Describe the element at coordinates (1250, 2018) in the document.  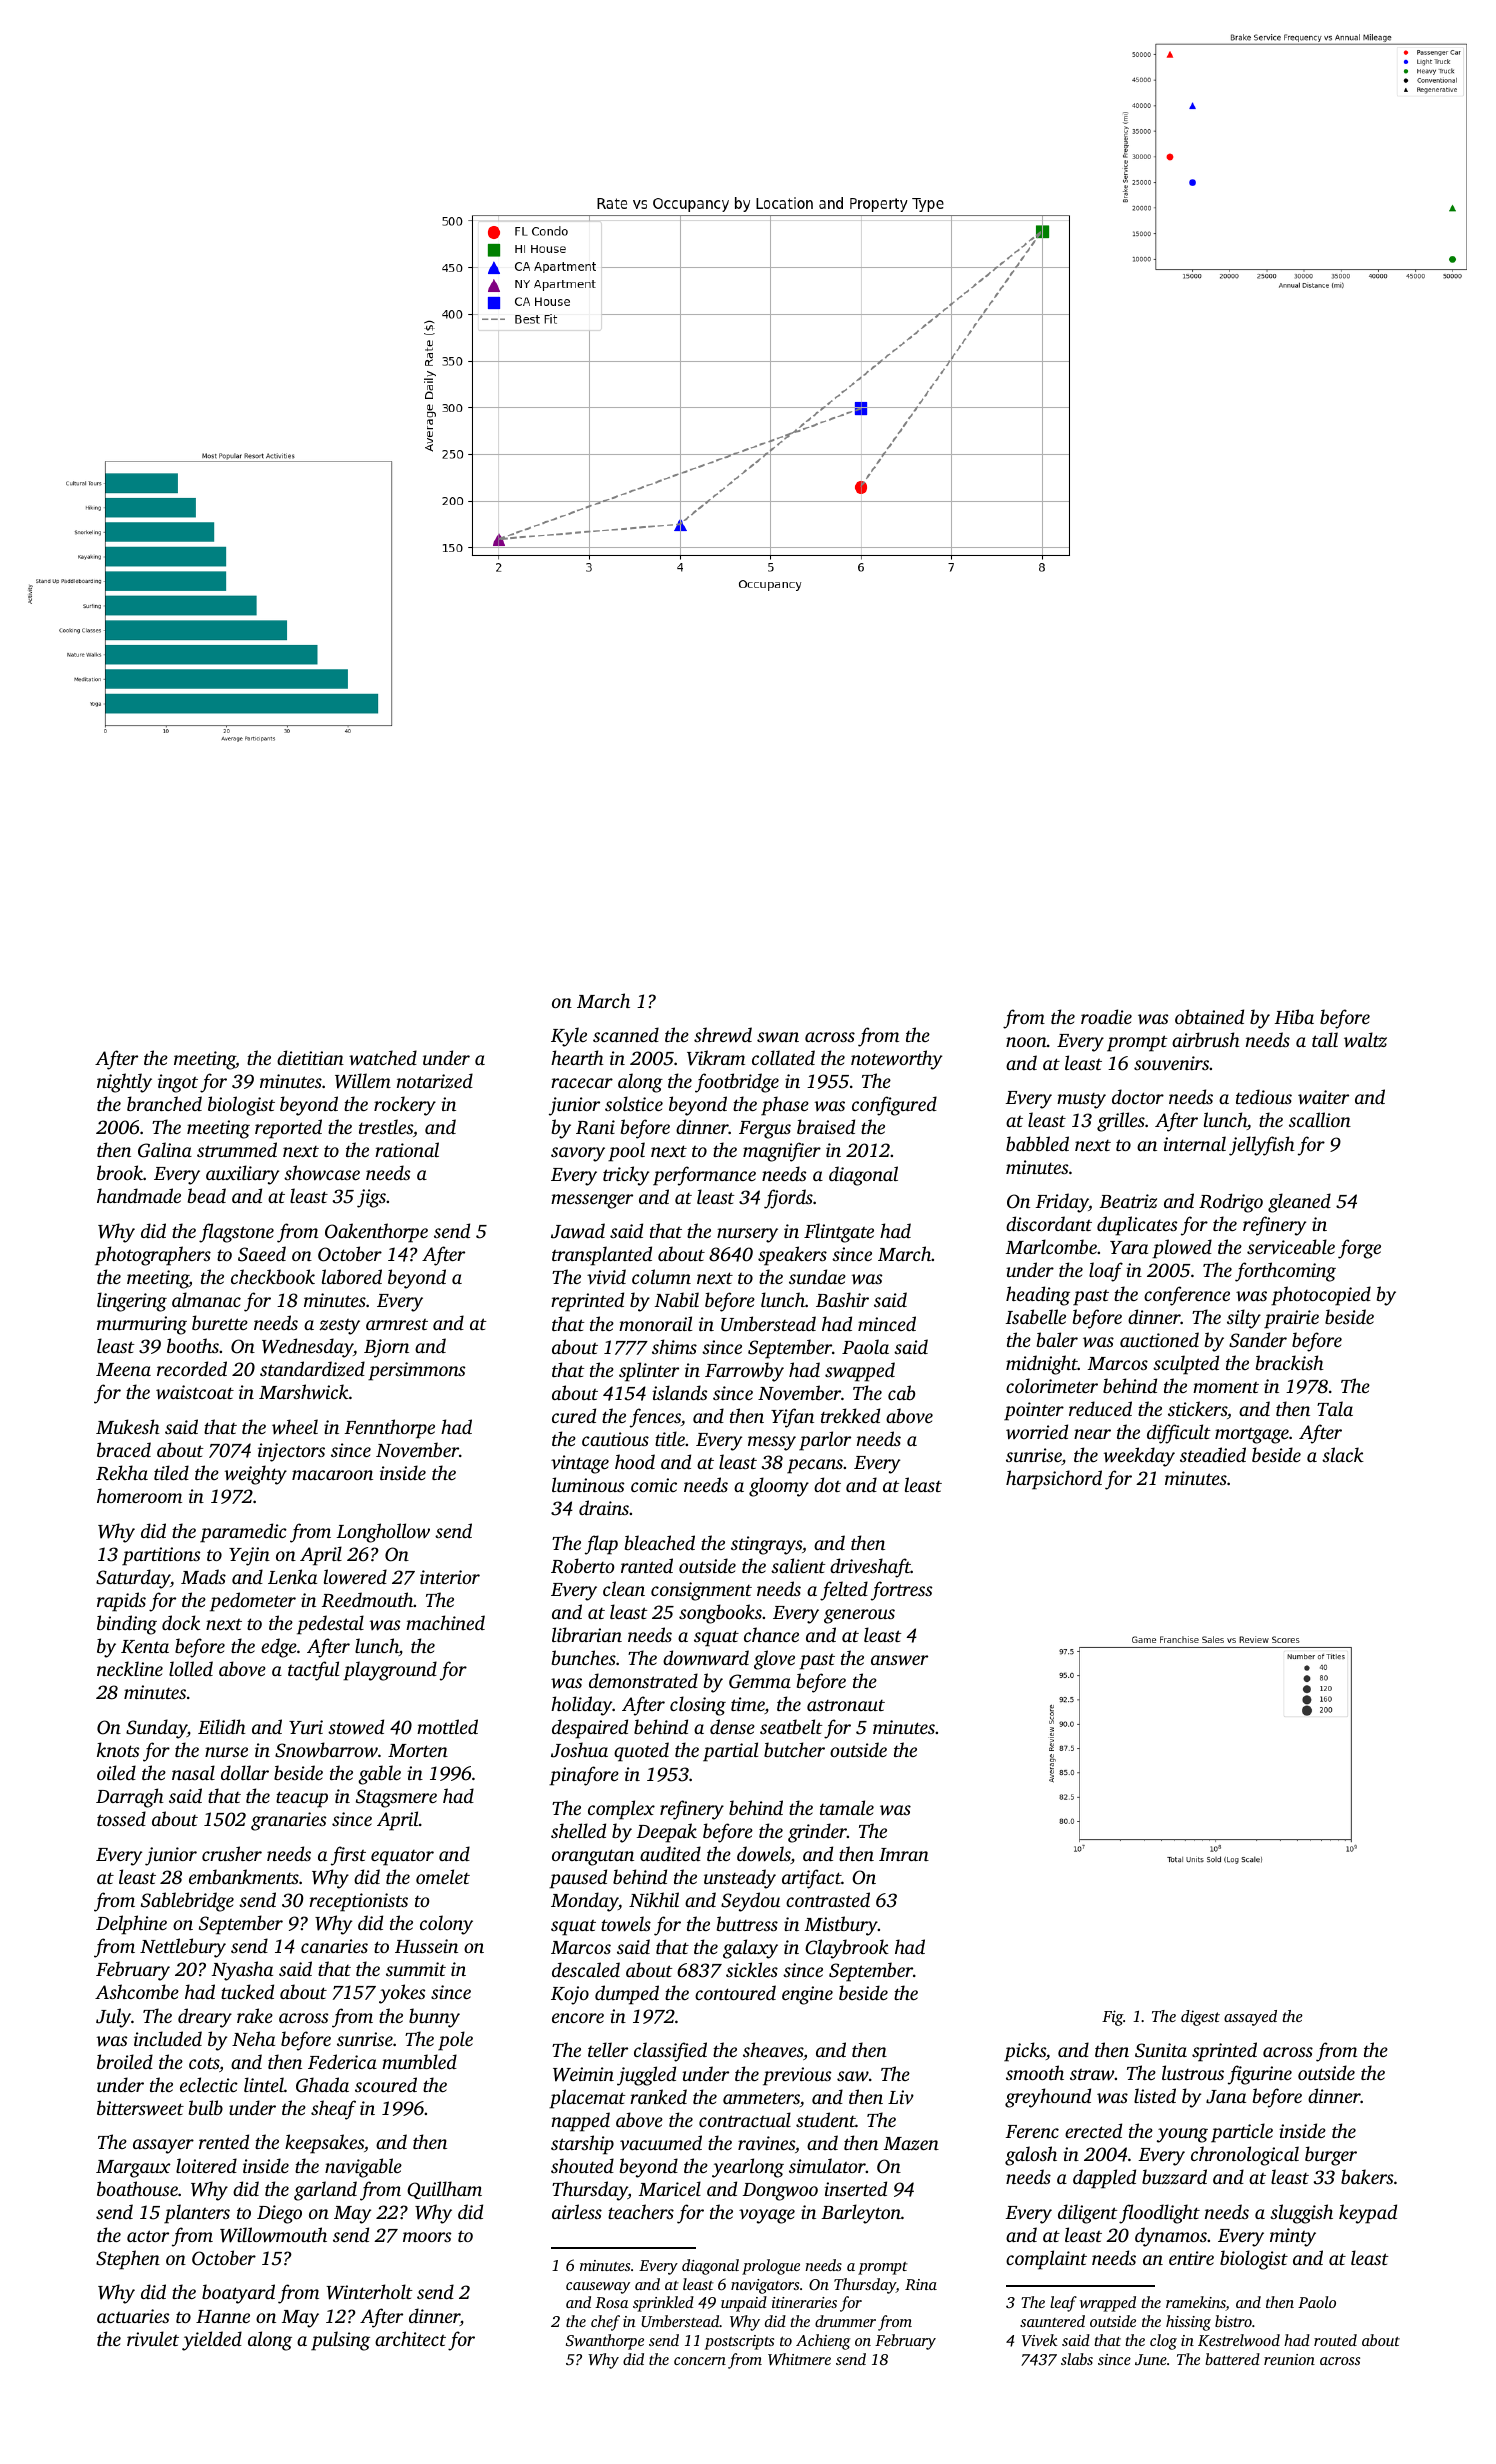
I see `assayed` at that location.
